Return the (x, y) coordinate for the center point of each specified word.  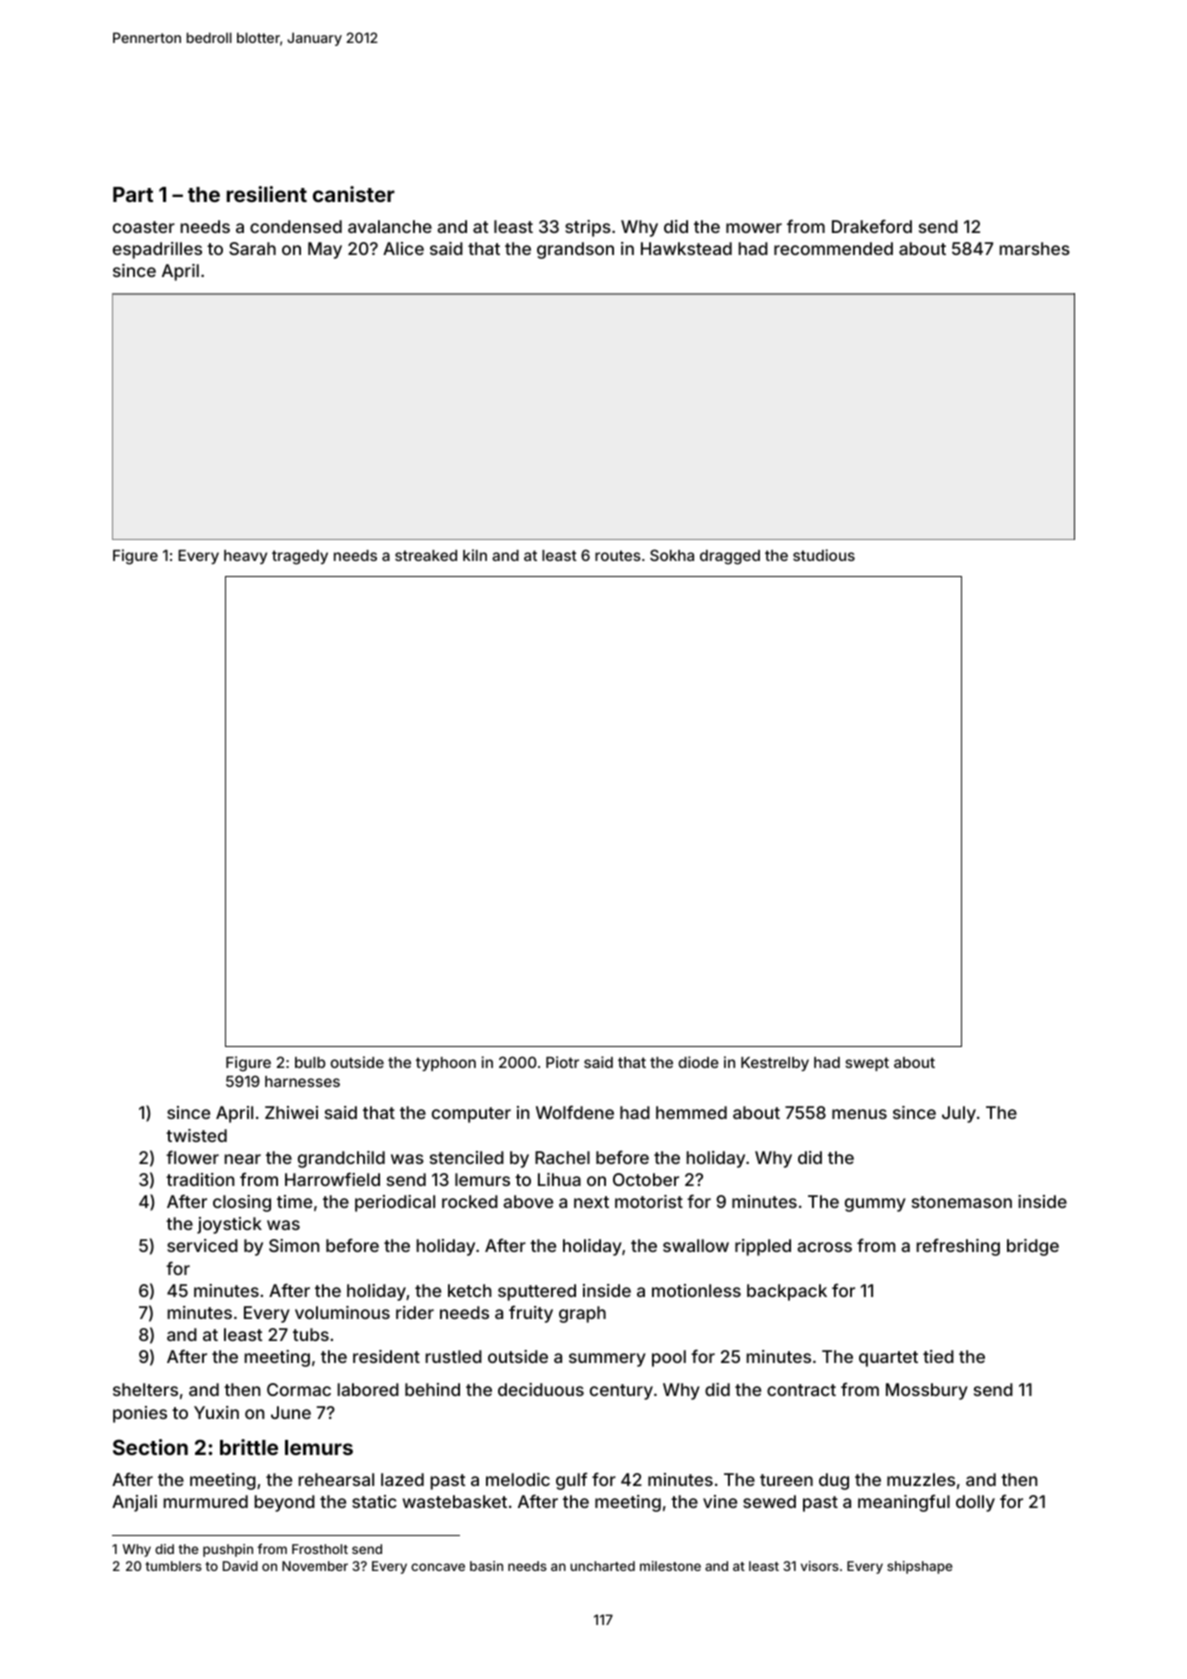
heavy (245, 557)
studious (824, 555)
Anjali (134, 1503)
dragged (730, 557)
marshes (1035, 248)
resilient (267, 194)
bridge (1033, 1247)
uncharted (602, 1566)
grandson (575, 250)
